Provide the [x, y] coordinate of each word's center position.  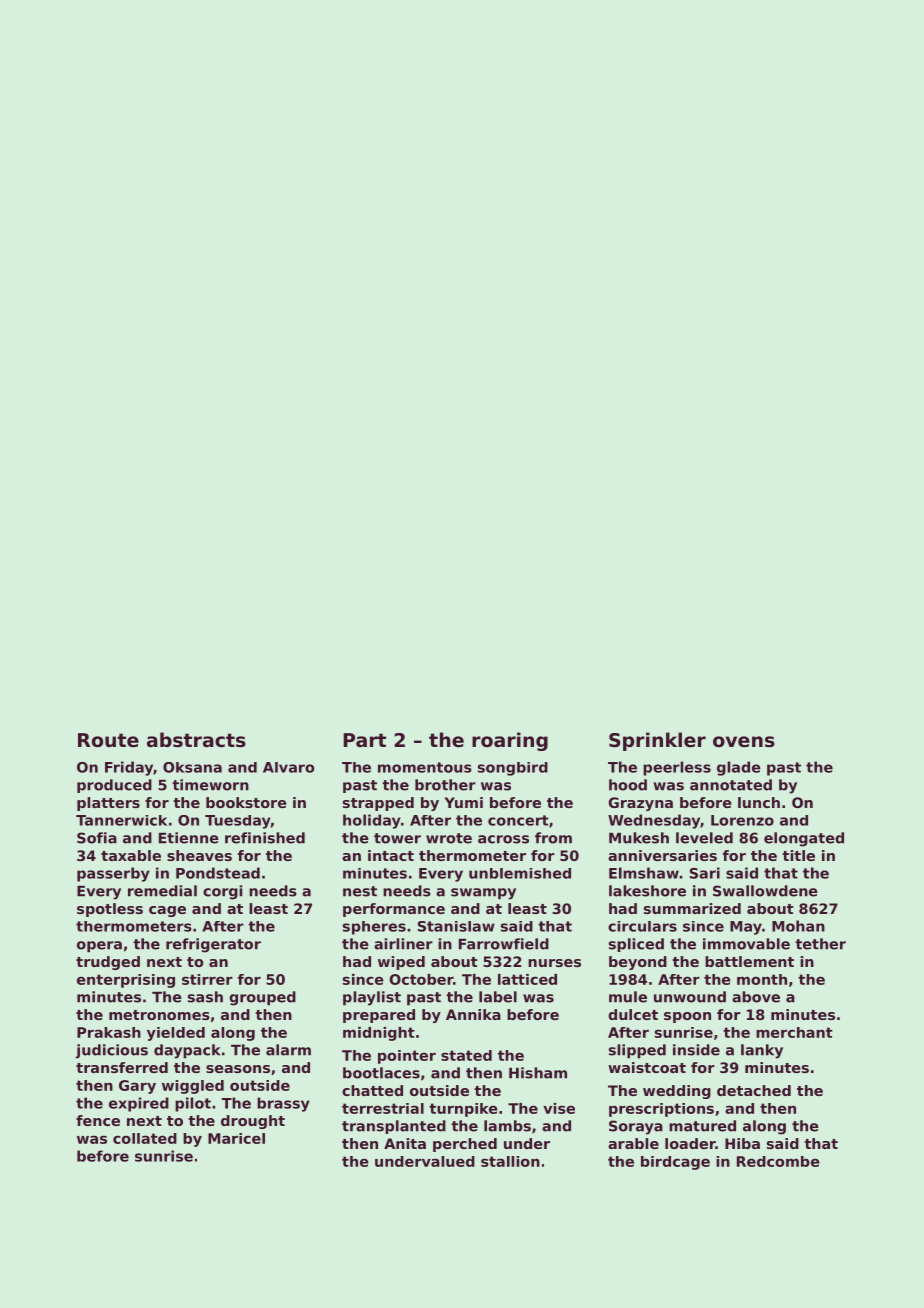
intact [391, 855]
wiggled [193, 1087]
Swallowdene [765, 891]
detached [754, 1090]
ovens [744, 742]
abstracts [196, 740]
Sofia [97, 838]
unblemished [520, 873]
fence [98, 1120]
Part [364, 740]
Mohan [798, 926]
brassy [283, 1104]
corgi [222, 892]
